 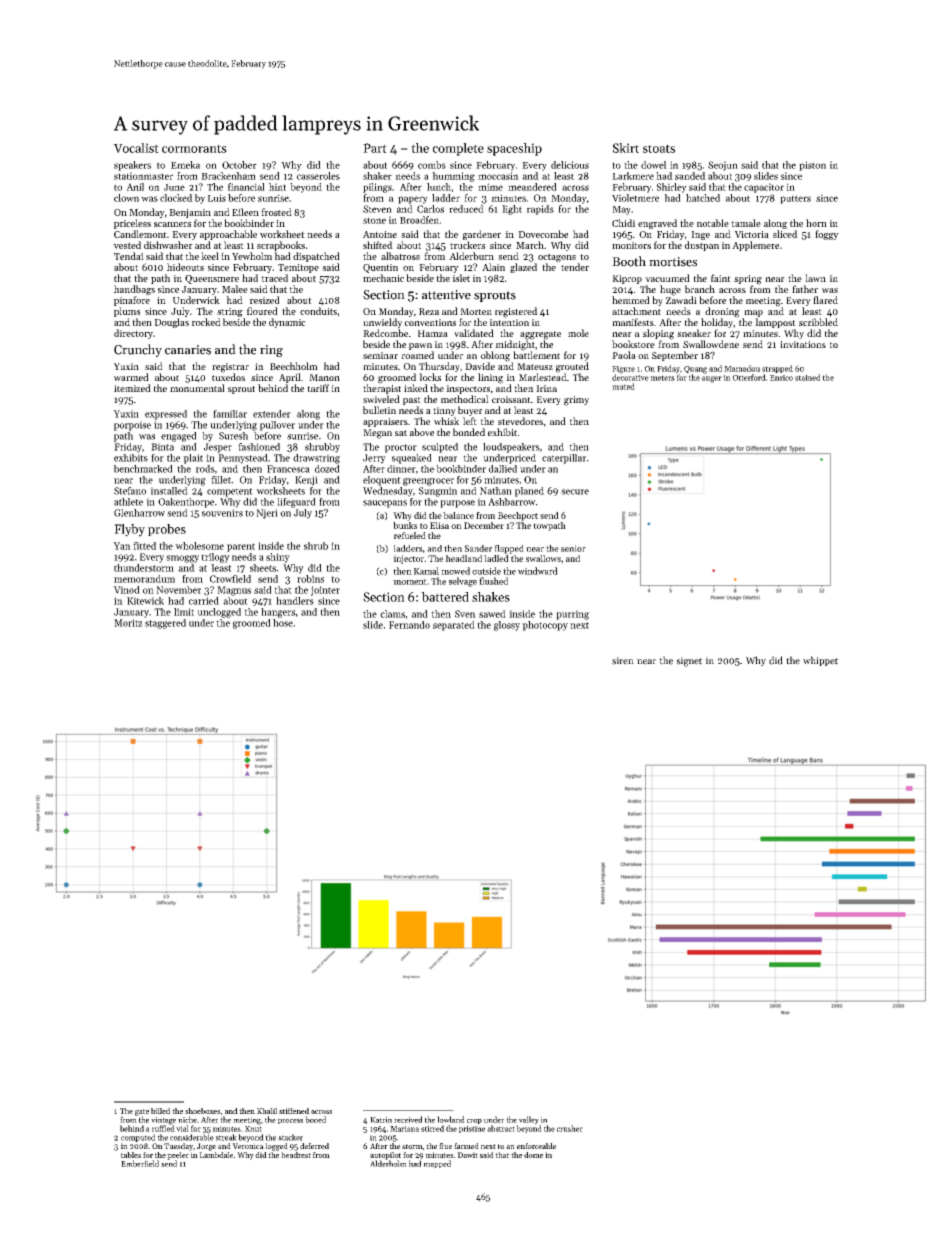 I want to click on staggered, so click(x=165, y=624).
